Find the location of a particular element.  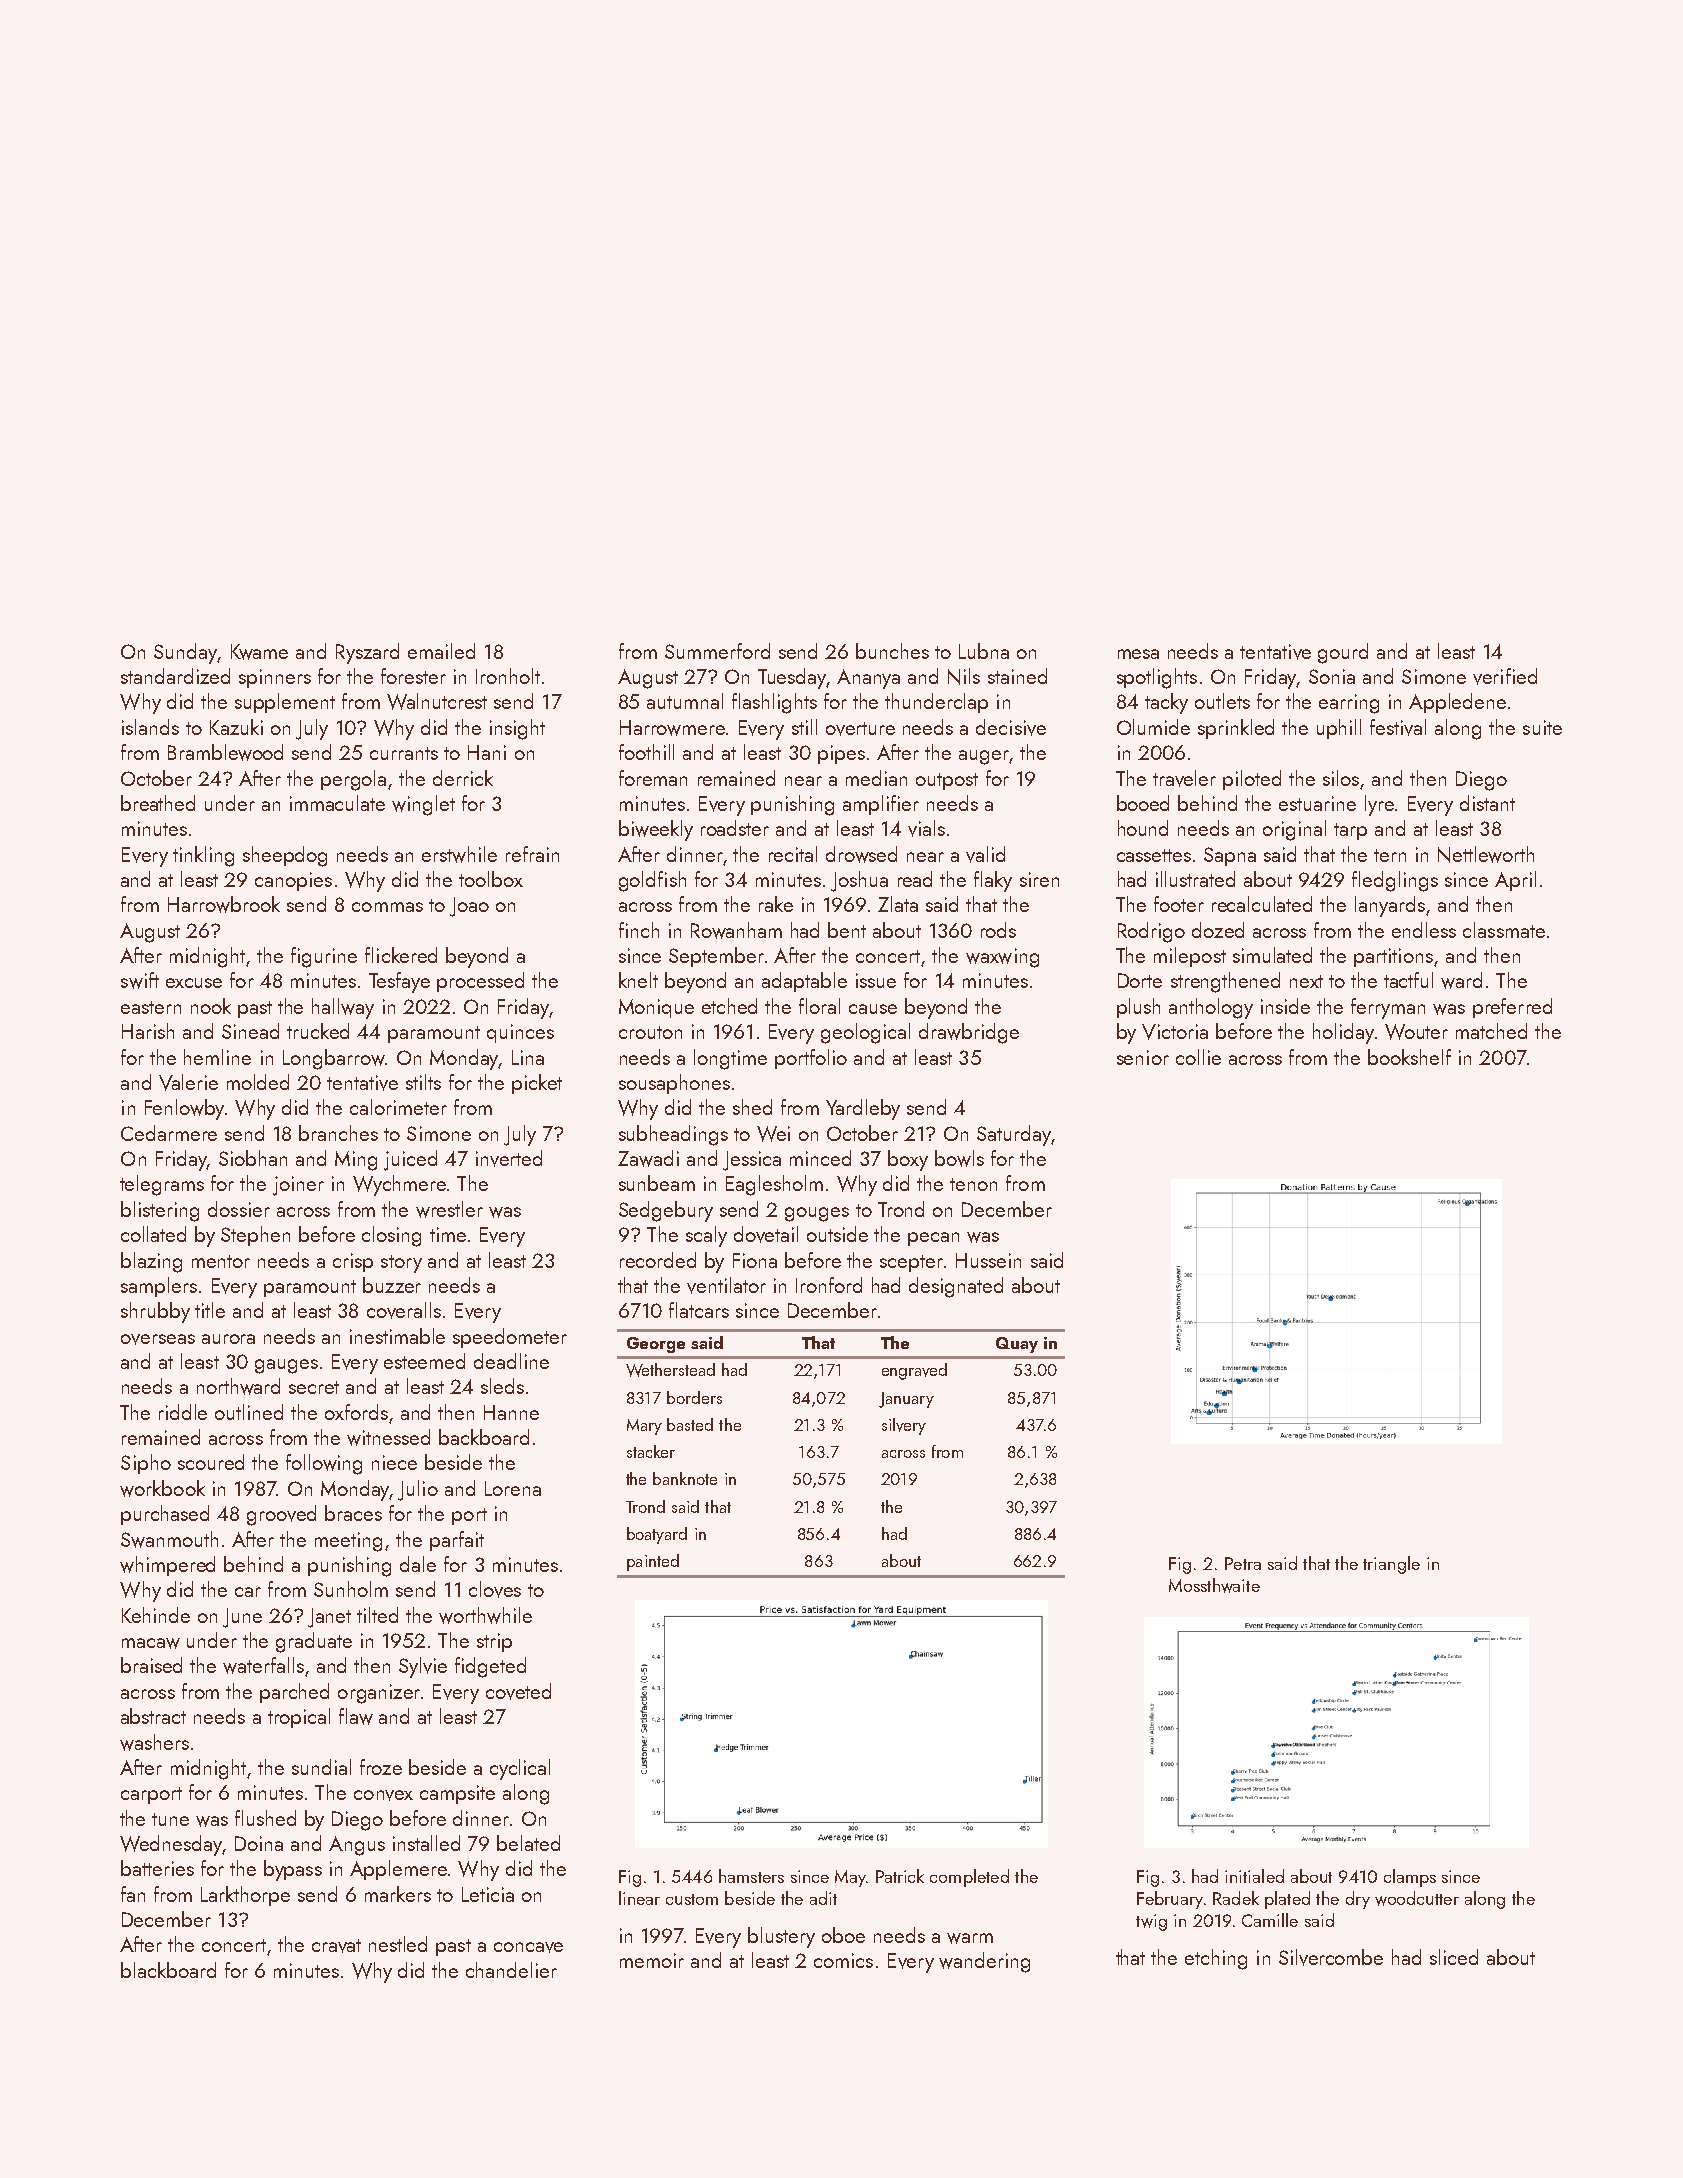

verified is located at coordinates (1505, 676).
